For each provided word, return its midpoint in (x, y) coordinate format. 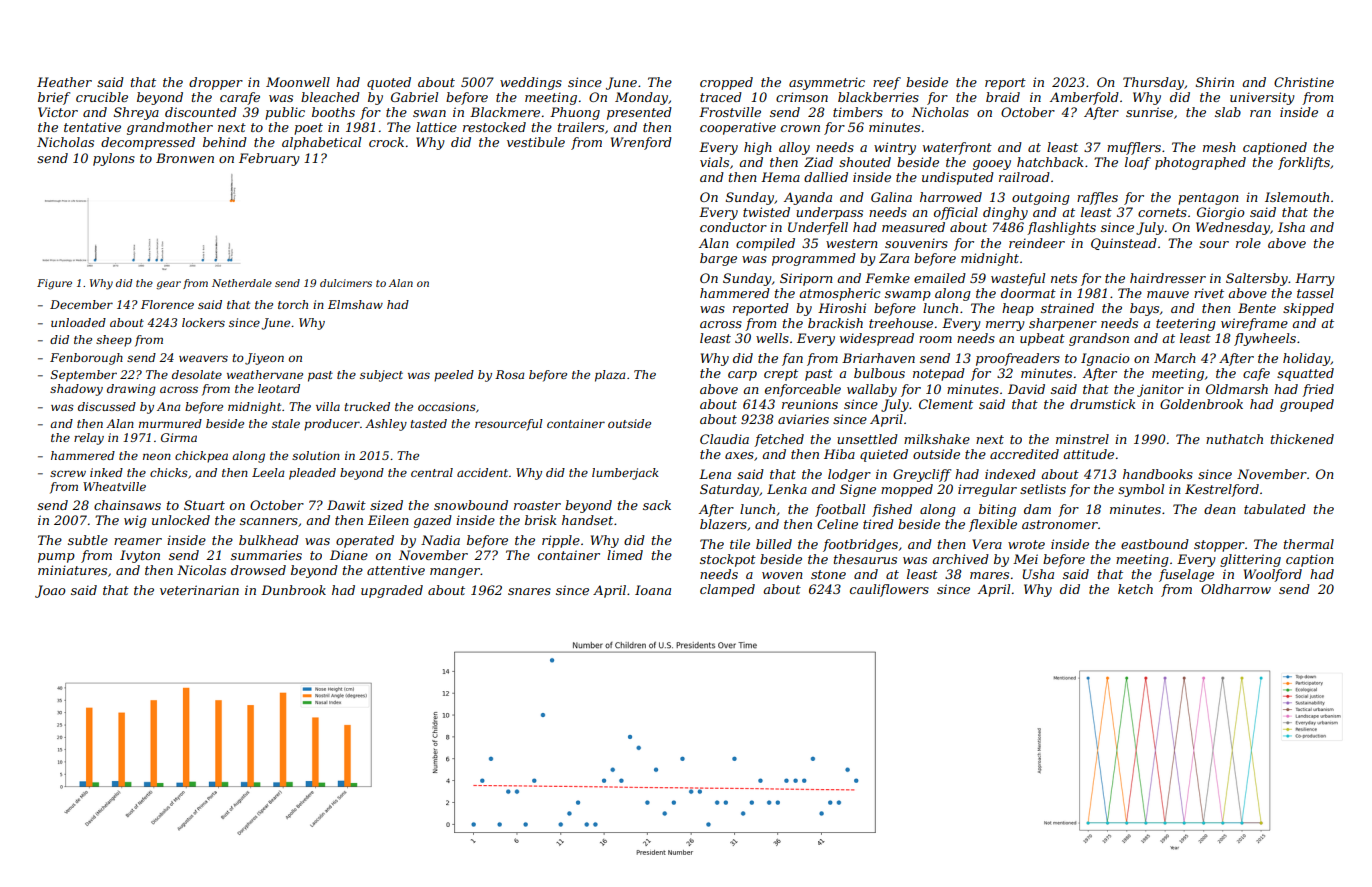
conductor (733, 227)
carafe (240, 98)
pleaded (312, 474)
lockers (203, 322)
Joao (50, 591)
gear (168, 285)
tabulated (1275, 509)
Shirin (1215, 82)
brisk (541, 520)
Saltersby (1257, 279)
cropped (726, 83)
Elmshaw (355, 304)
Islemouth (1297, 197)
